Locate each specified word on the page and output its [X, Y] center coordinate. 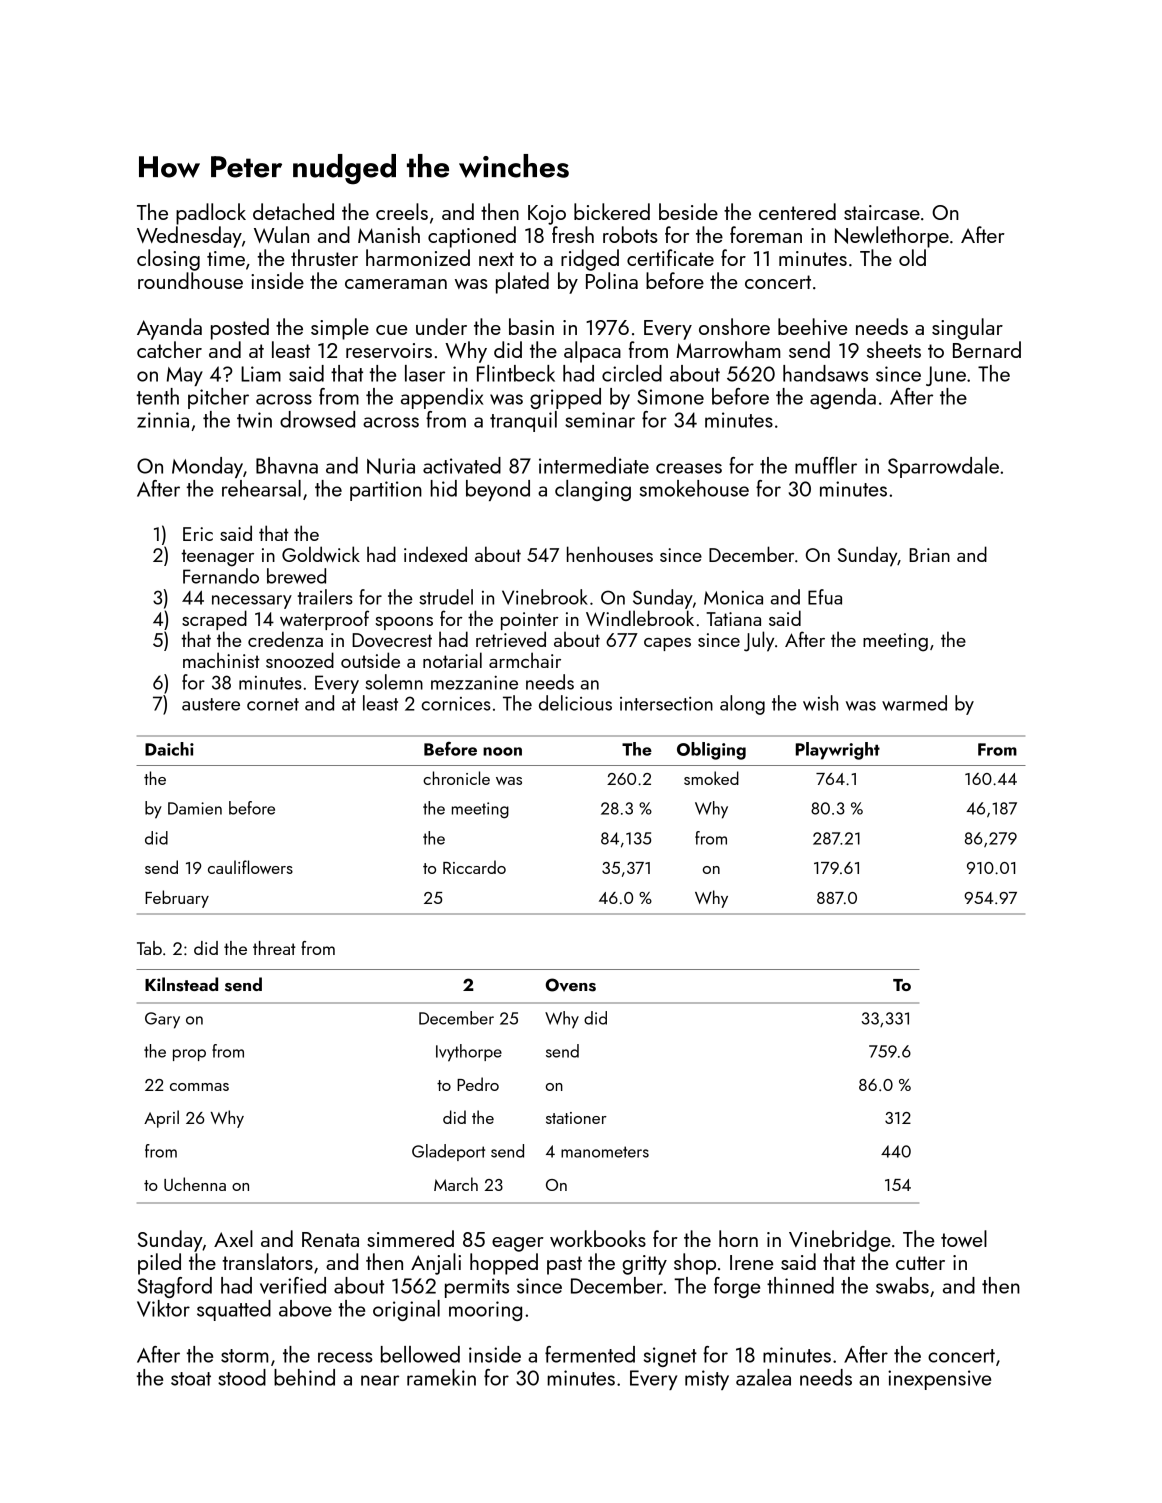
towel [964, 1238]
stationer [576, 1118]
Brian [929, 555]
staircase [882, 212]
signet [670, 1357]
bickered [612, 211]
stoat [191, 1379]
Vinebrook [545, 597]
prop [189, 1055]
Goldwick [321, 554]
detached [293, 211]
